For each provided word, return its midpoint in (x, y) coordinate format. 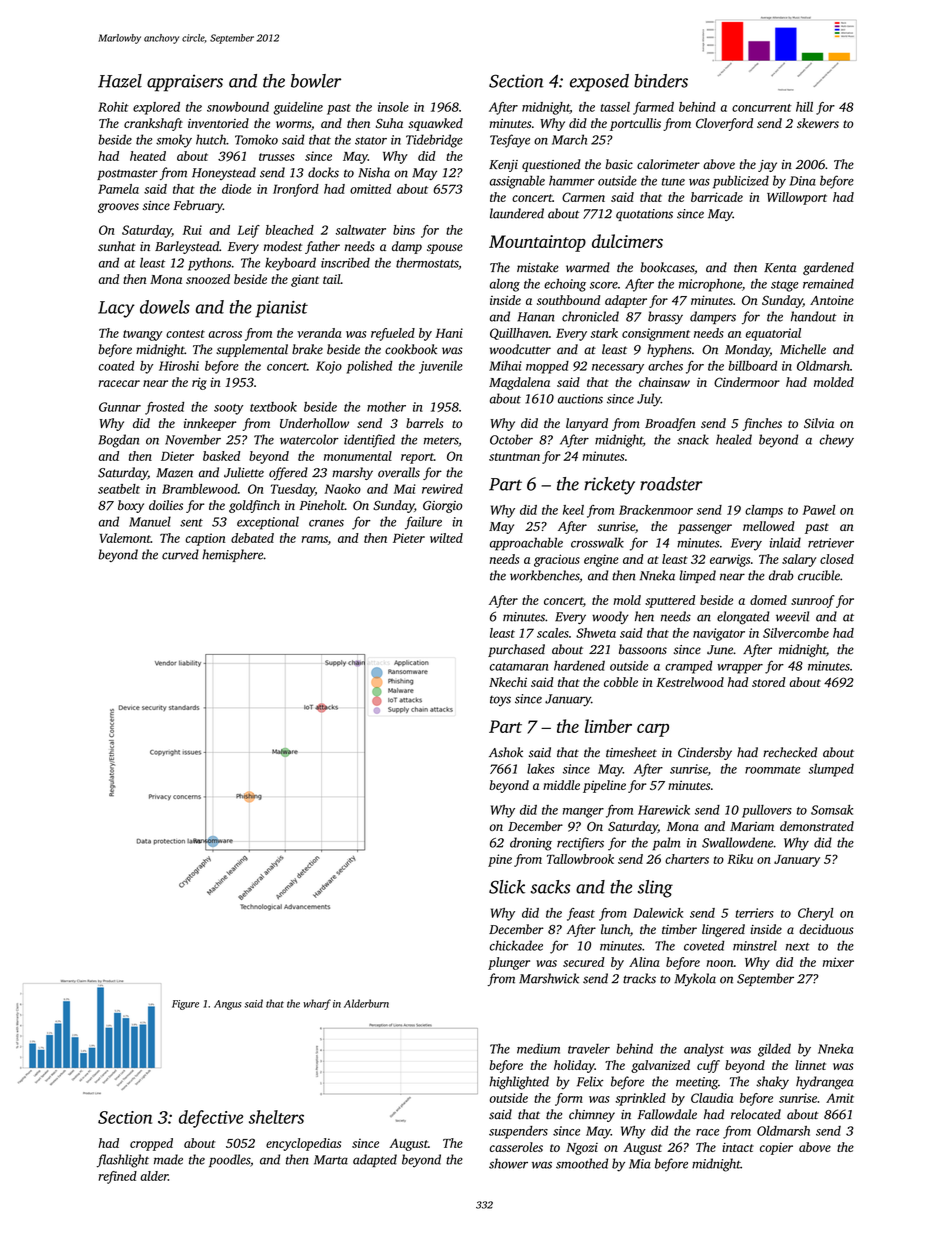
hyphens (669, 350)
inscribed (345, 263)
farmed (653, 108)
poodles (229, 1160)
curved (180, 554)
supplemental (252, 350)
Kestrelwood (690, 682)
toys (500, 701)
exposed (599, 83)
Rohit (113, 107)
